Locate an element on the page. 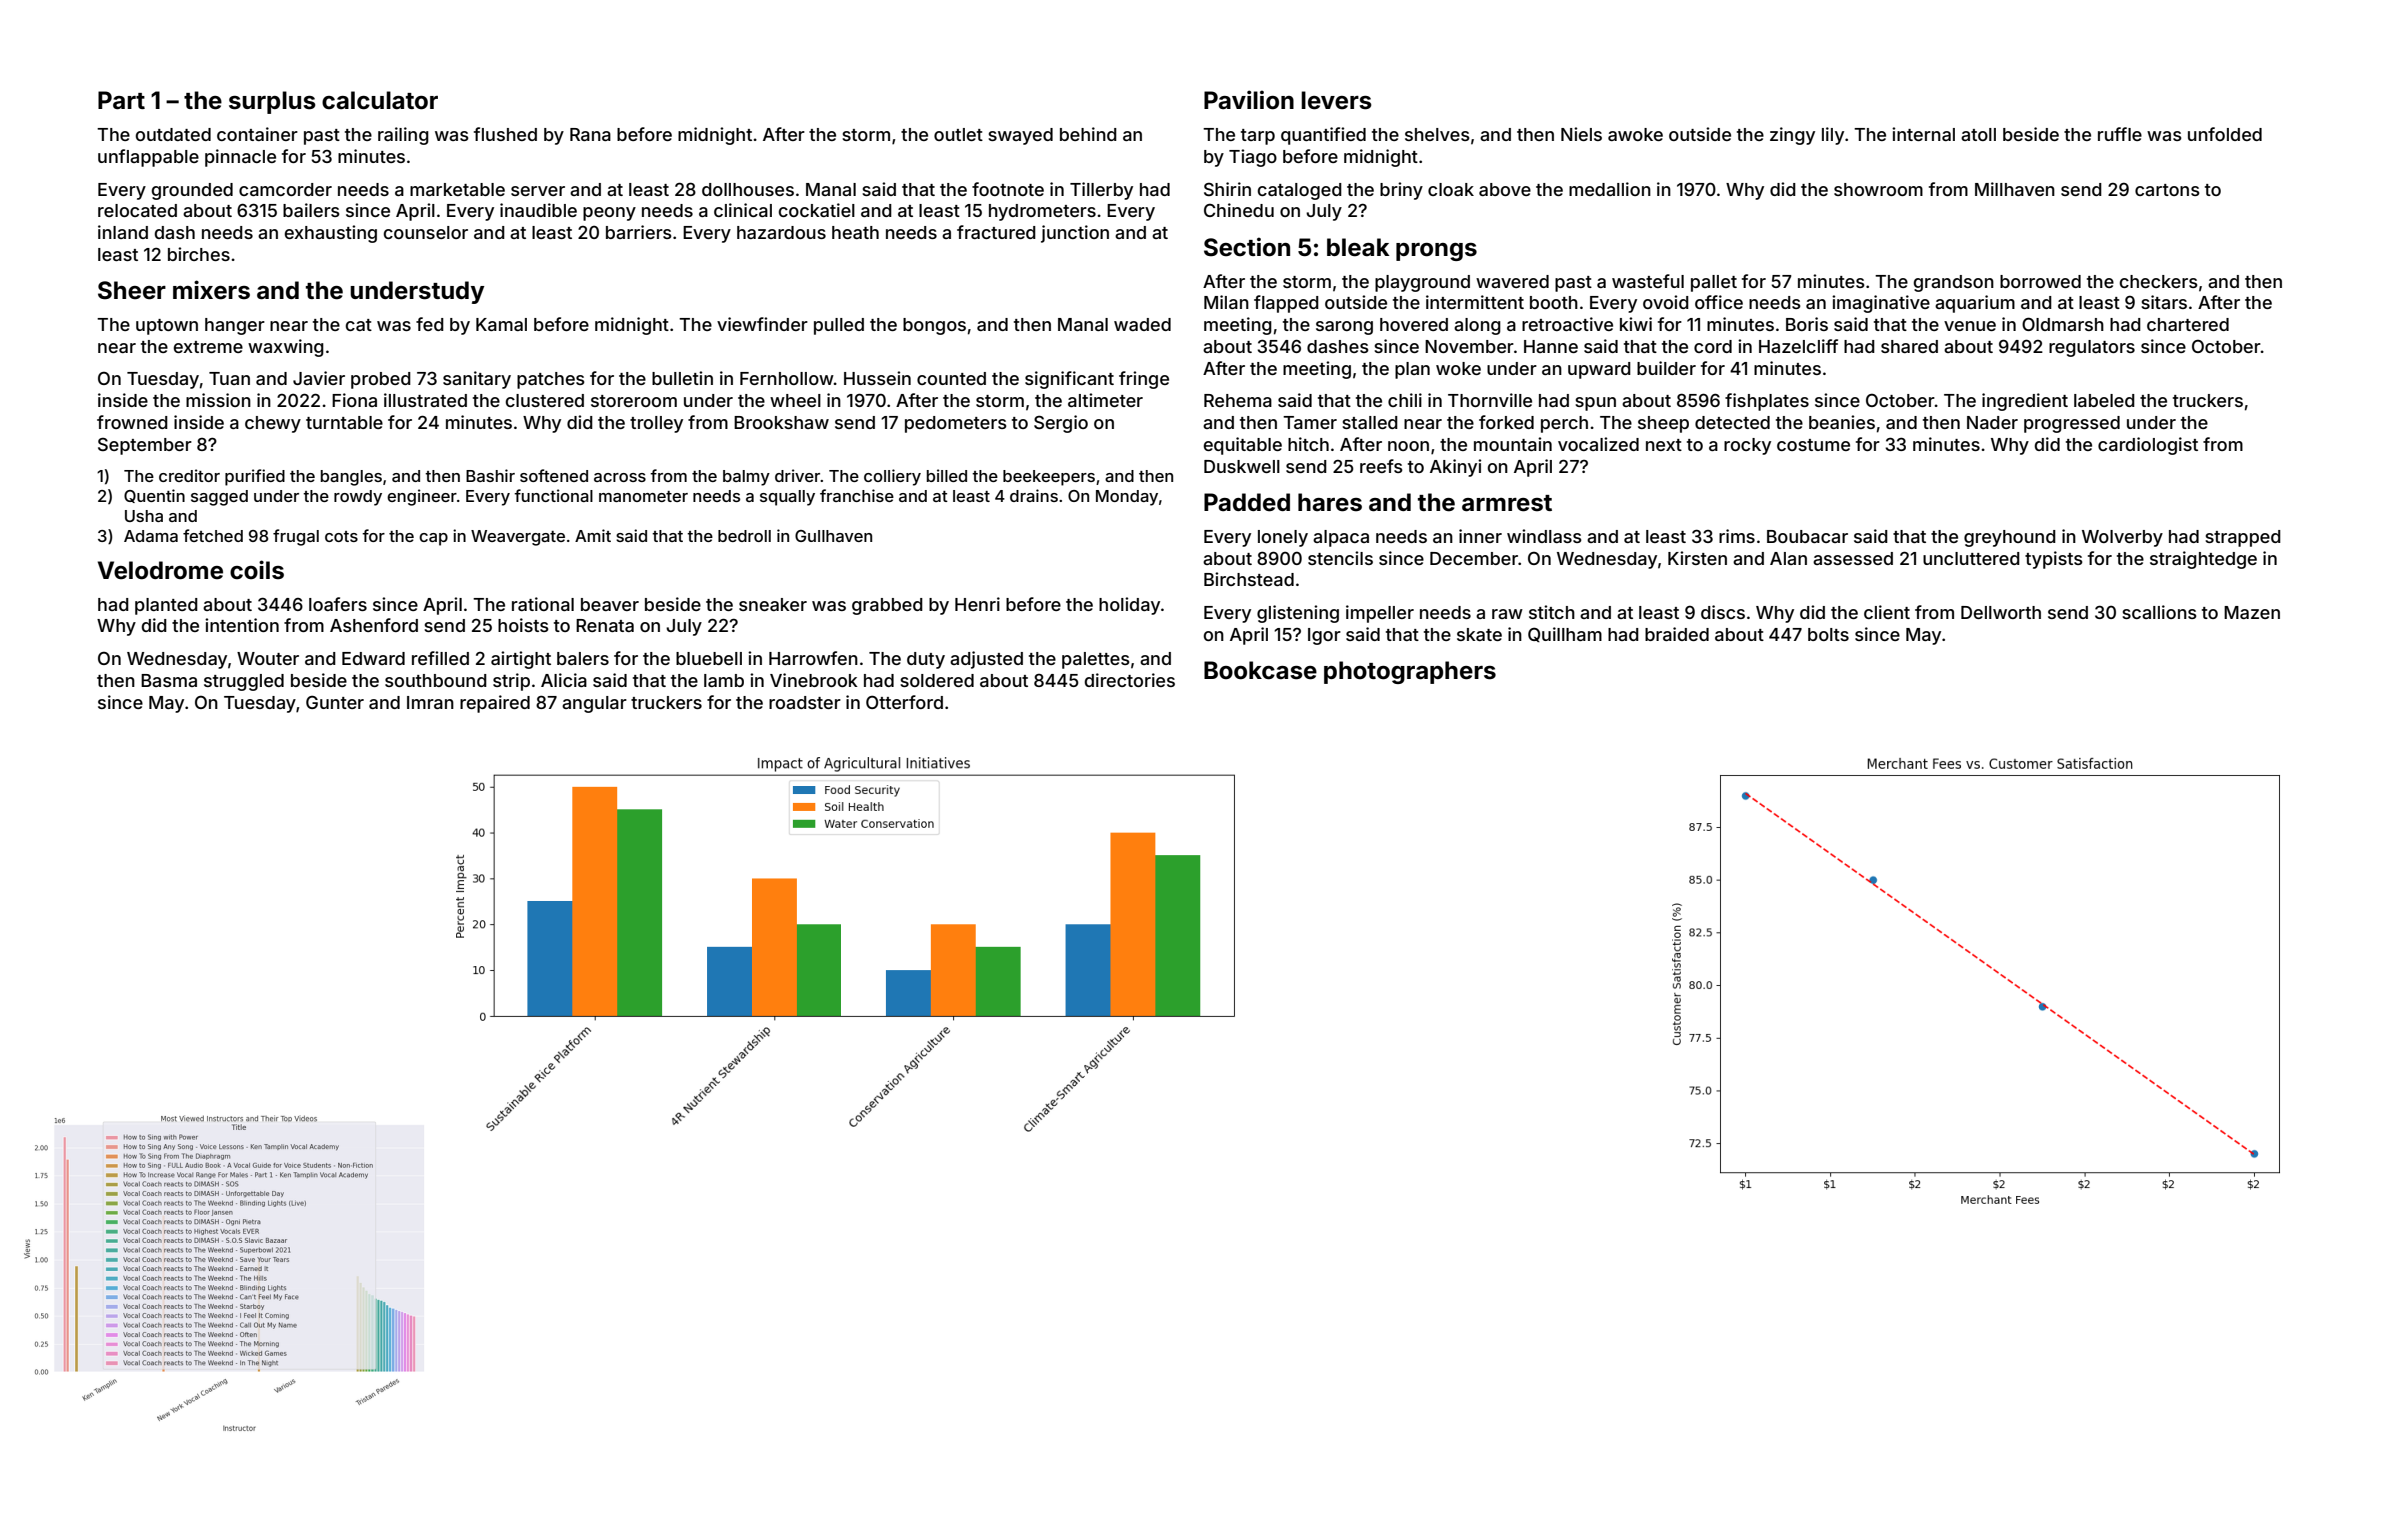 The height and width of the page is (1540, 2381). Hussein is located at coordinates (877, 378).
